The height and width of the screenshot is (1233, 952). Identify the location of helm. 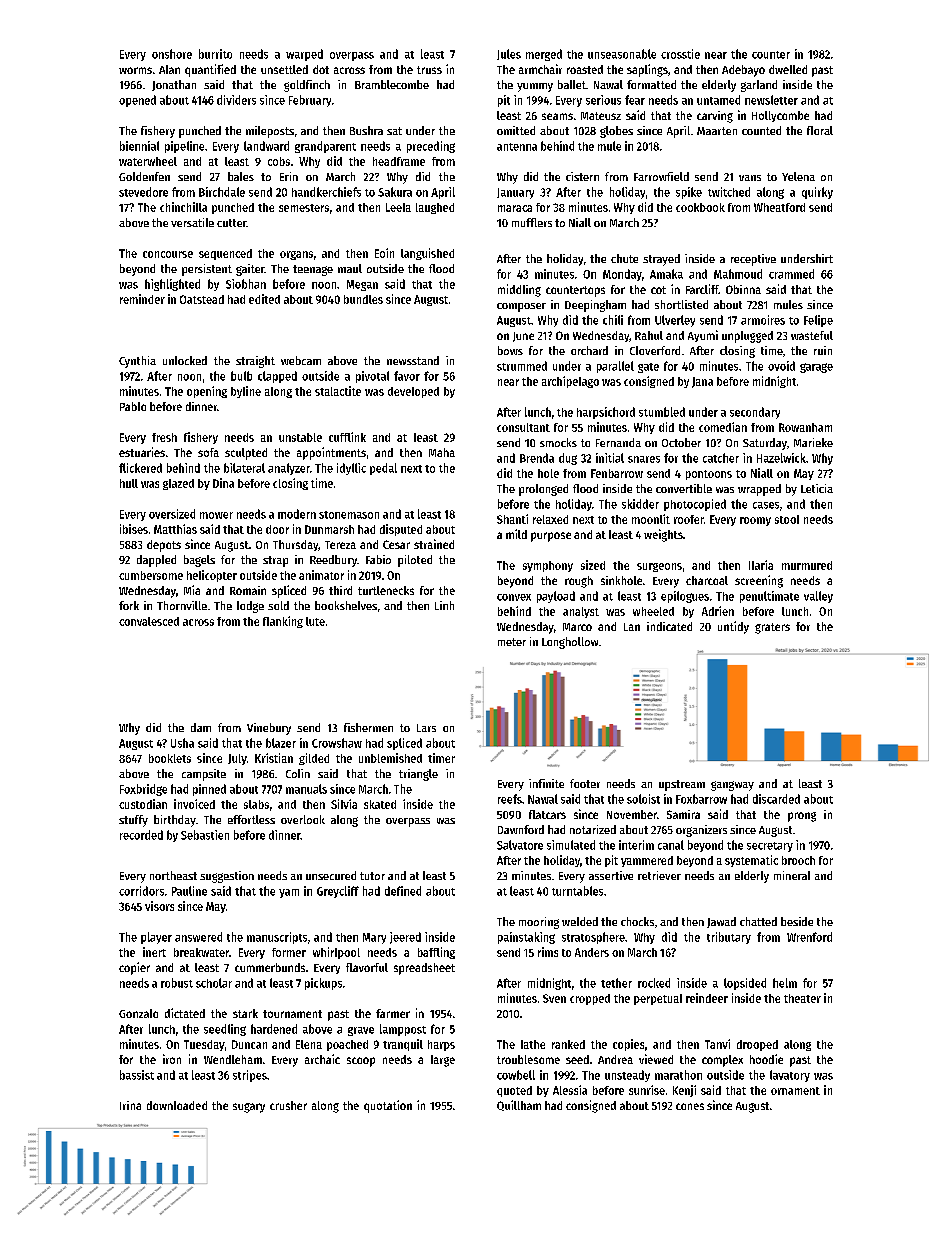
(785, 983).
